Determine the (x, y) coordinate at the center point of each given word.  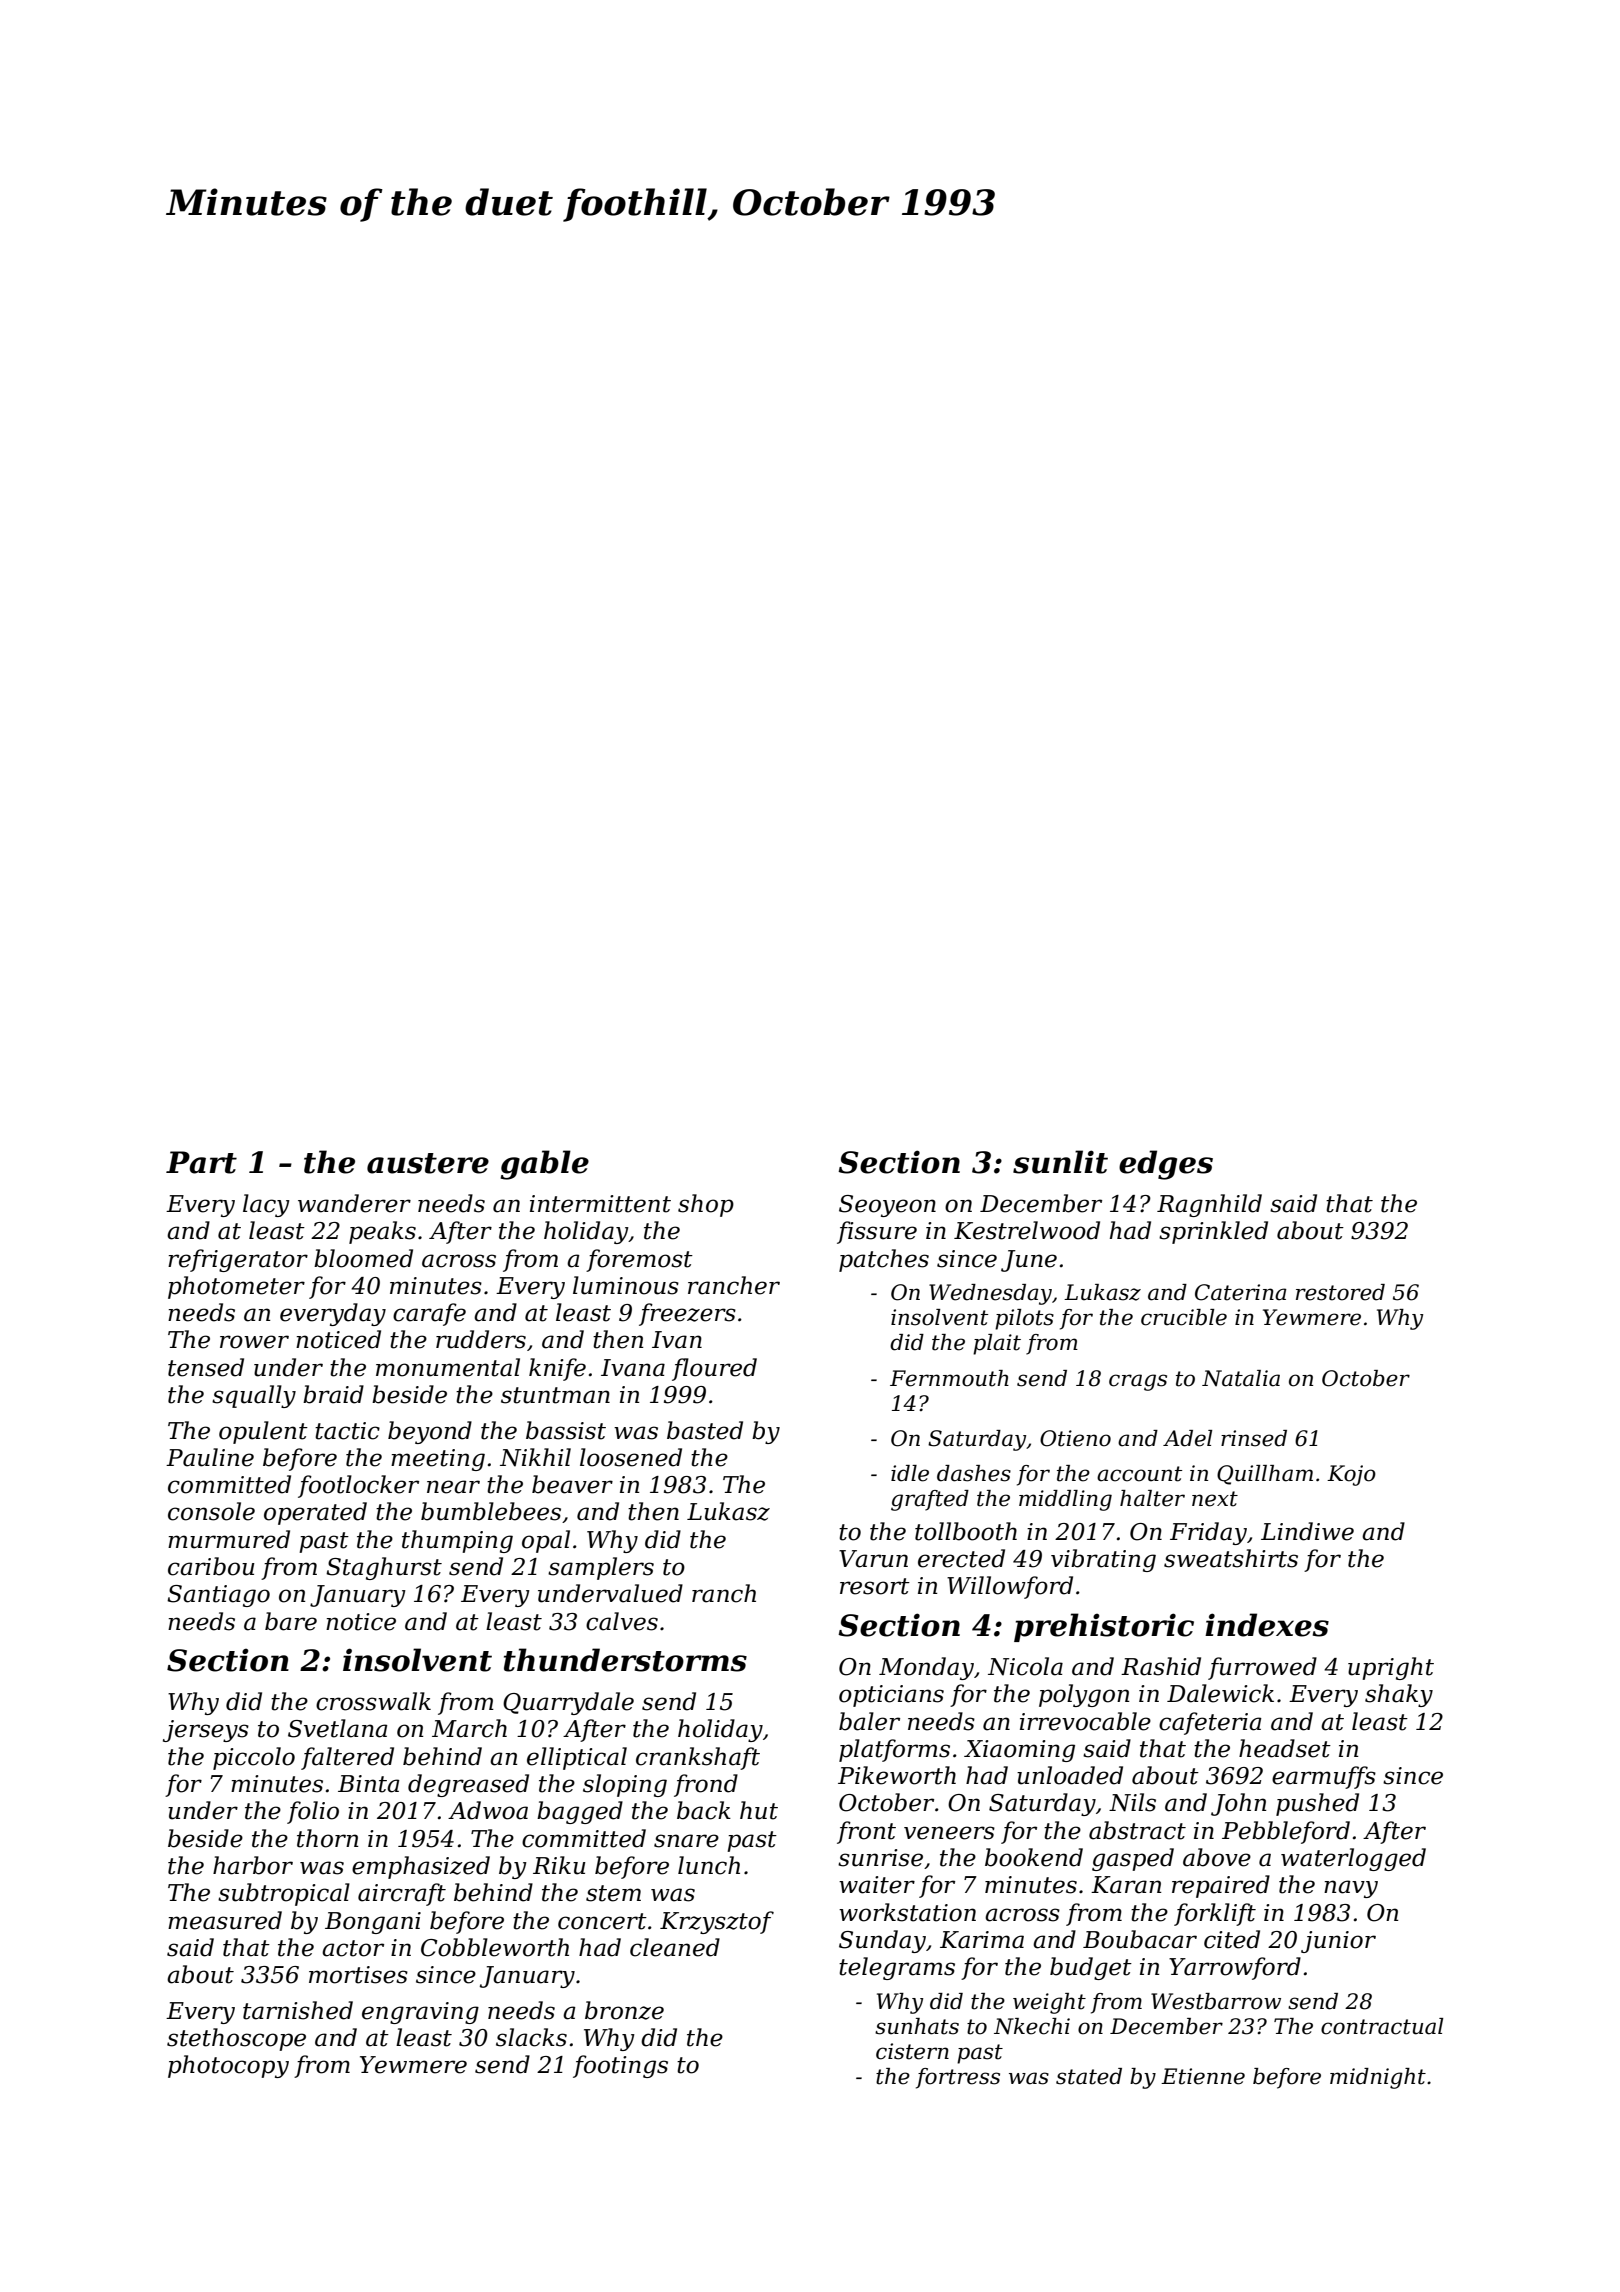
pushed (1317, 1804)
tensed (206, 1367)
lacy (266, 1205)
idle (910, 1473)
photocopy (228, 2066)
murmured (229, 1539)
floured (714, 1369)
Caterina (1241, 1292)
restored (1340, 1292)
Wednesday (990, 1294)
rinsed (1254, 1438)
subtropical (284, 1894)
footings (620, 2066)
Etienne (1203, 2076)
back (704, 1810)
